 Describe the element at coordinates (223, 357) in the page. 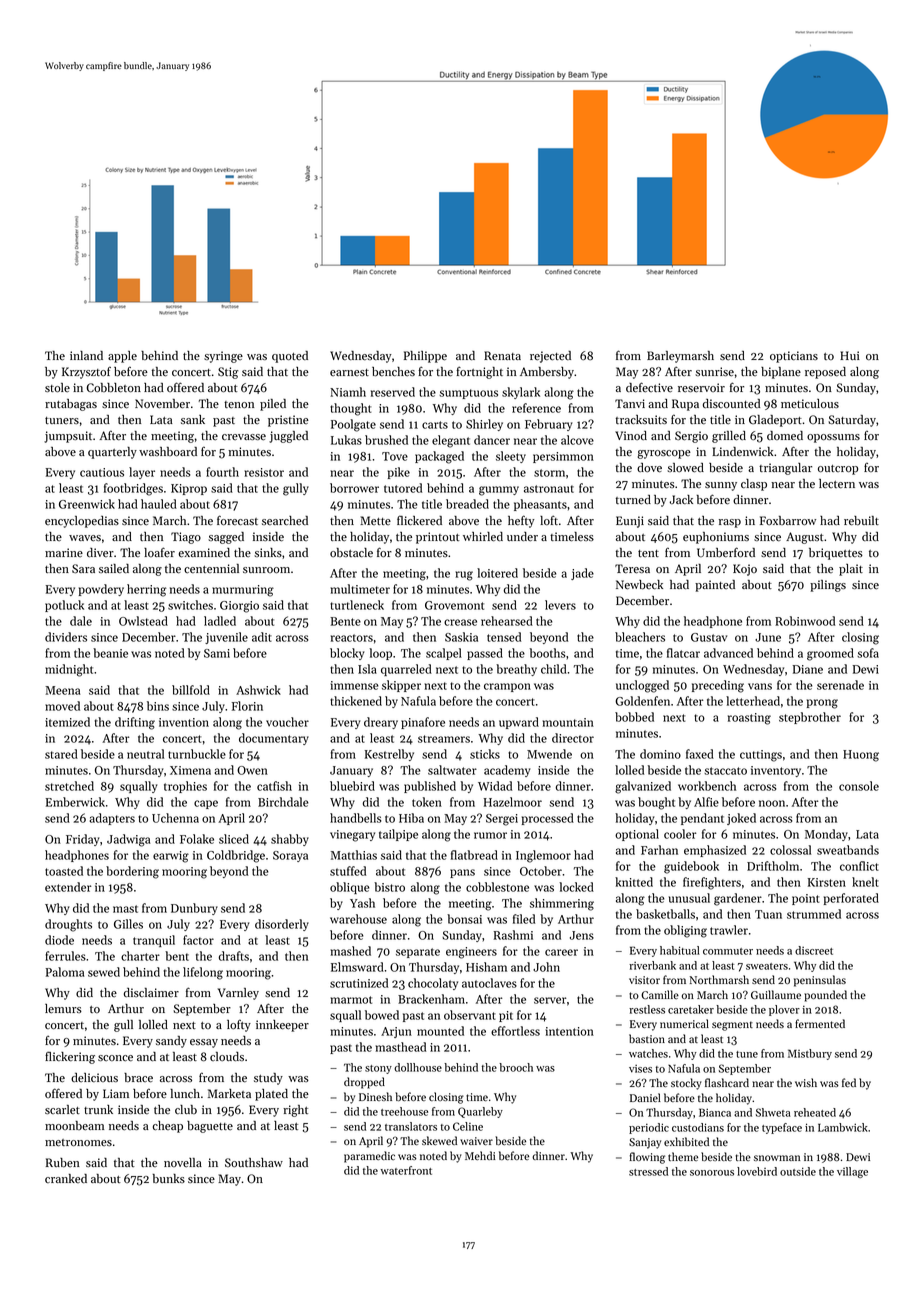

I see `syringe` at that location.
